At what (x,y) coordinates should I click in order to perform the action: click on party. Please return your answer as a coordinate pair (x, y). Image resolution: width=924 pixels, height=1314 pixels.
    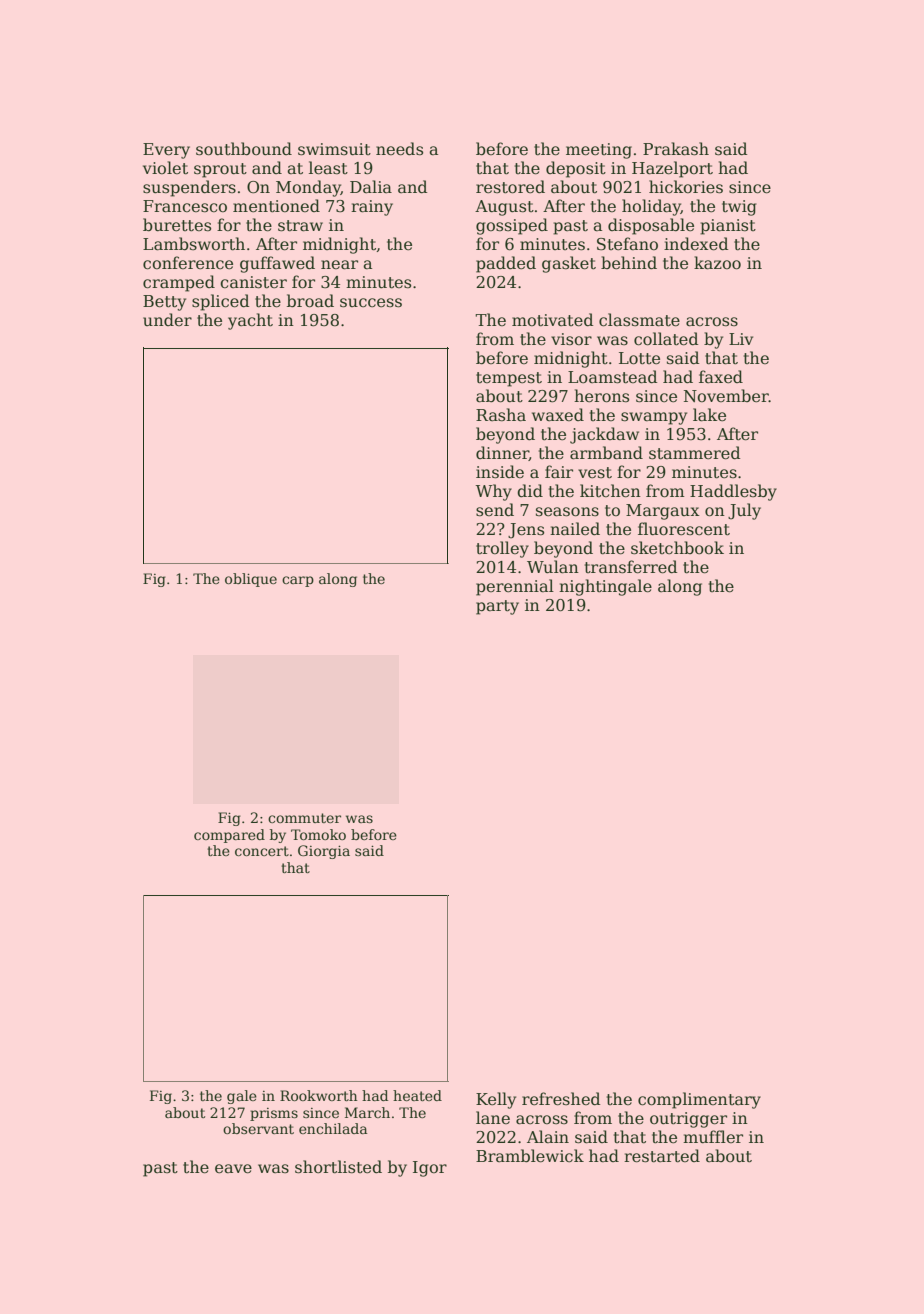
    Looking at the image, I should click on (497, 607).
